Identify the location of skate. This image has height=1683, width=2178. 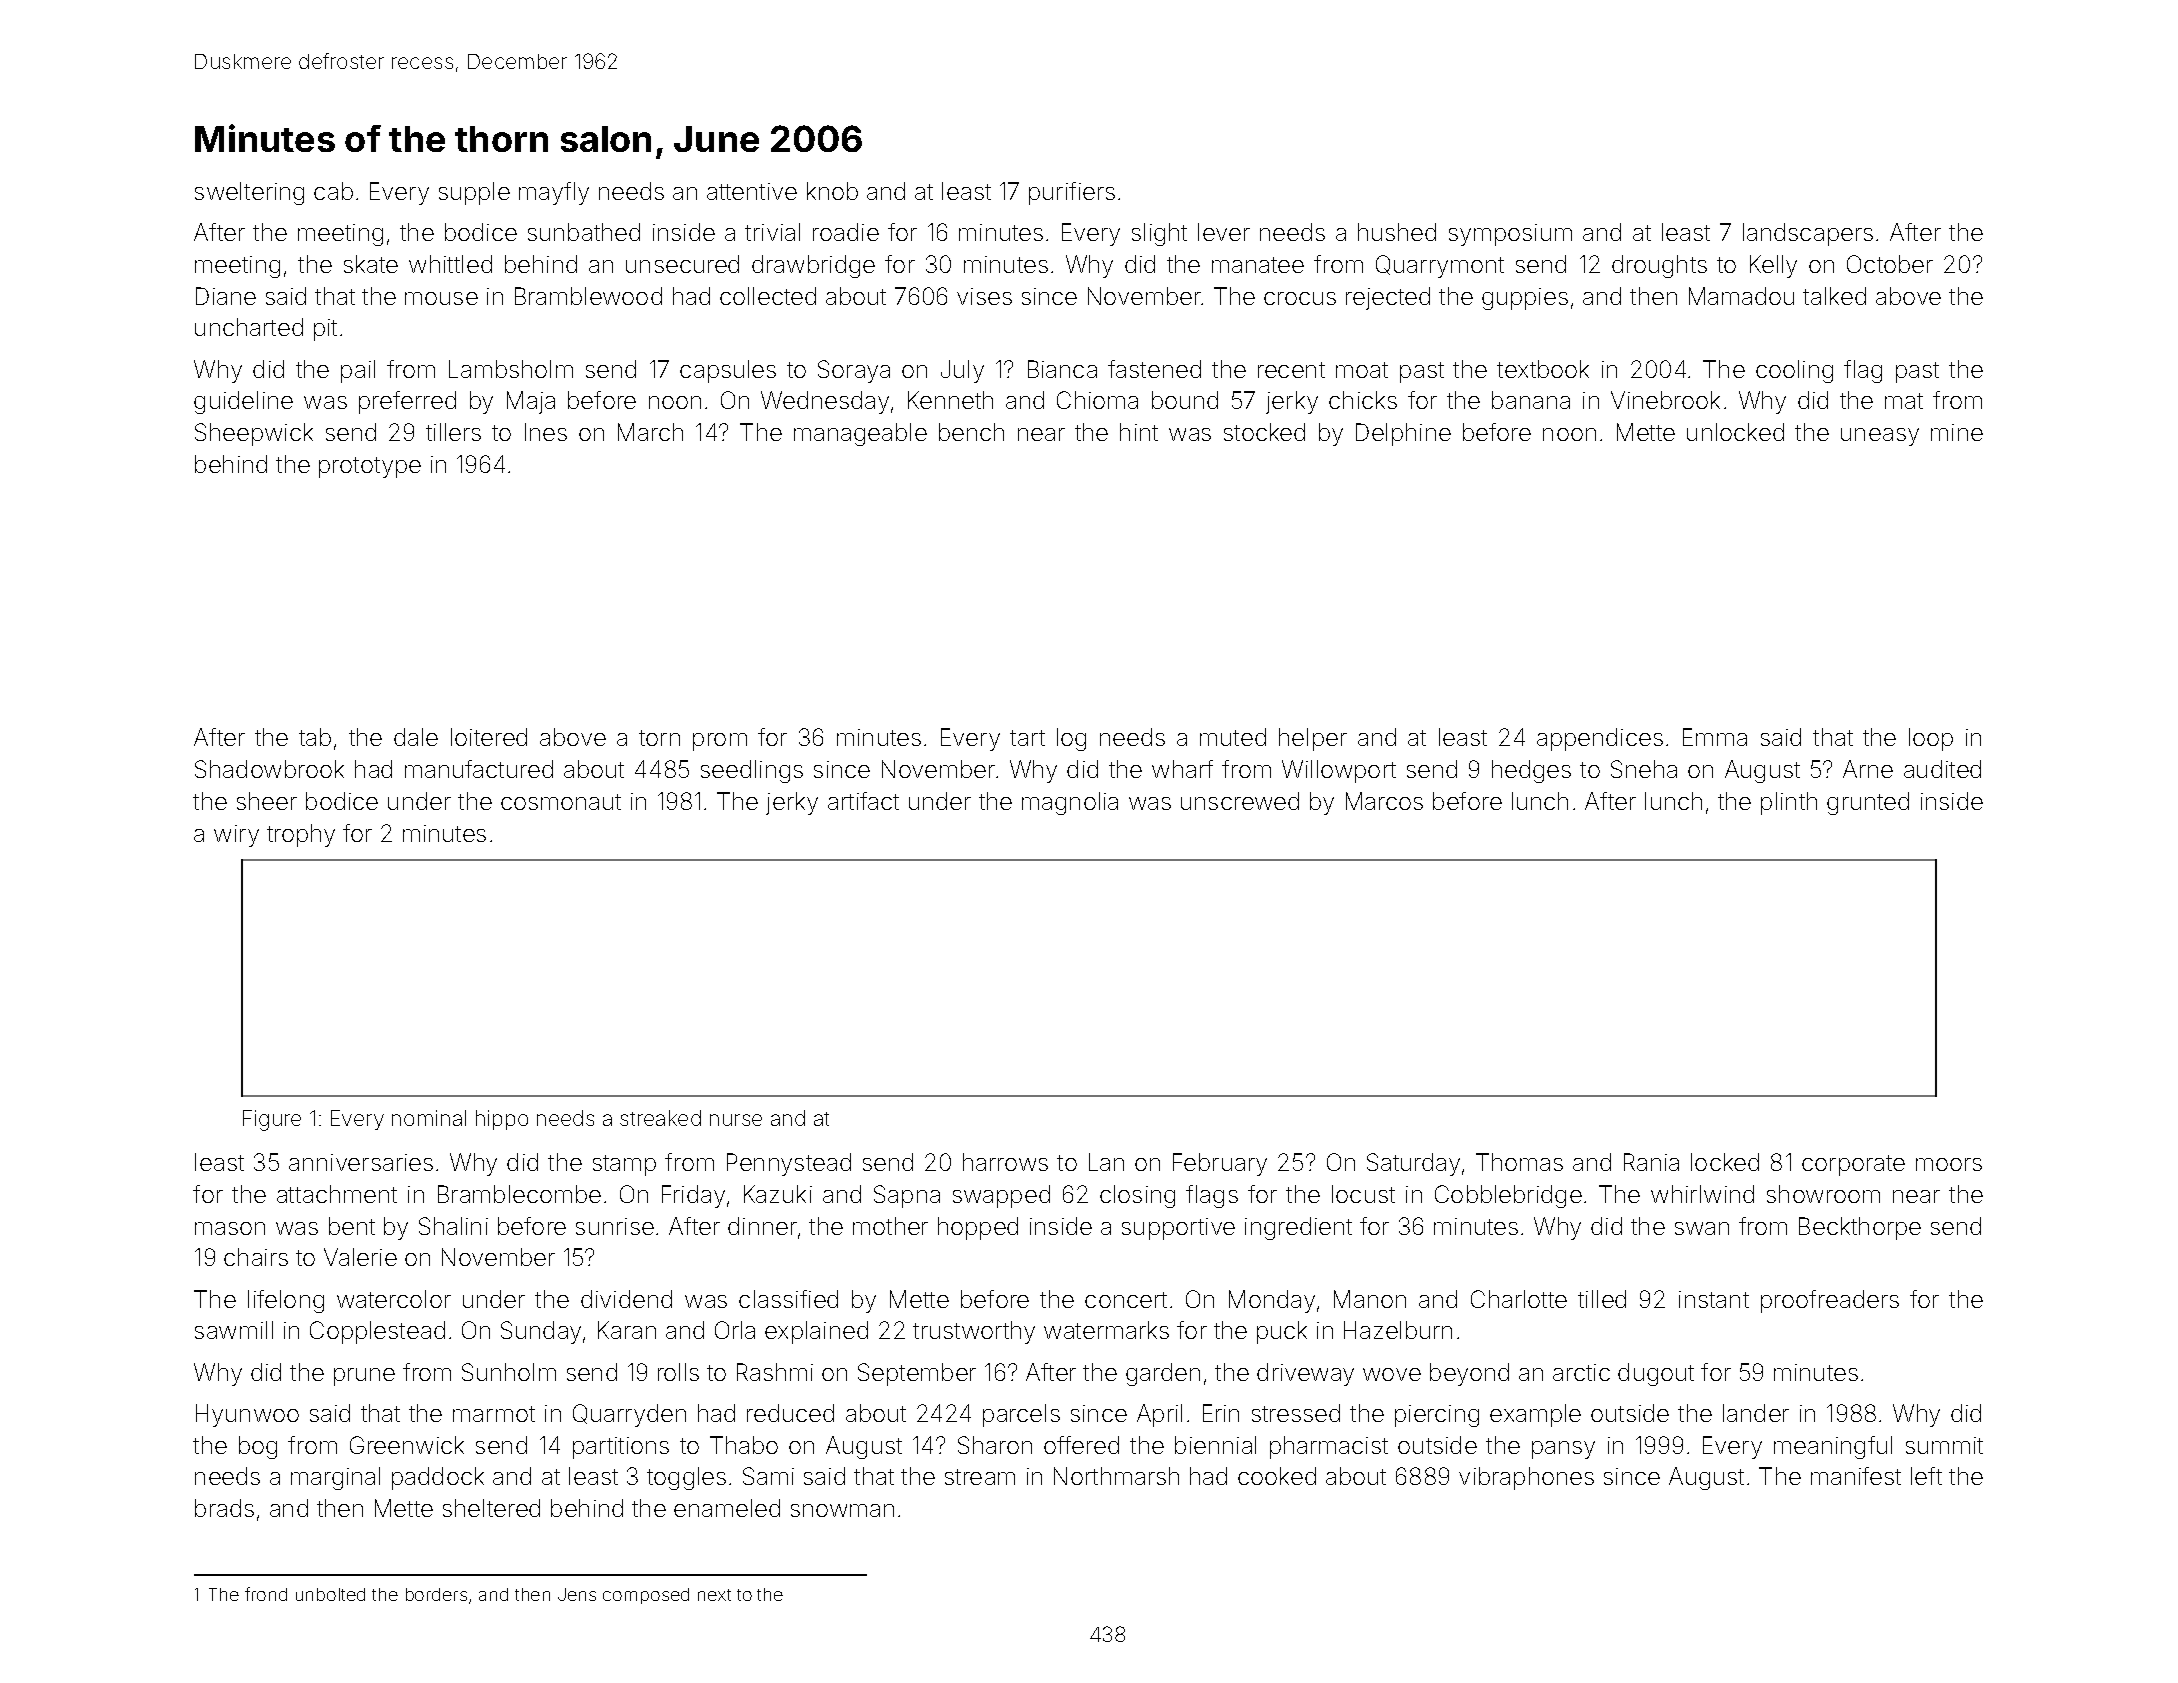
(371, 264).
